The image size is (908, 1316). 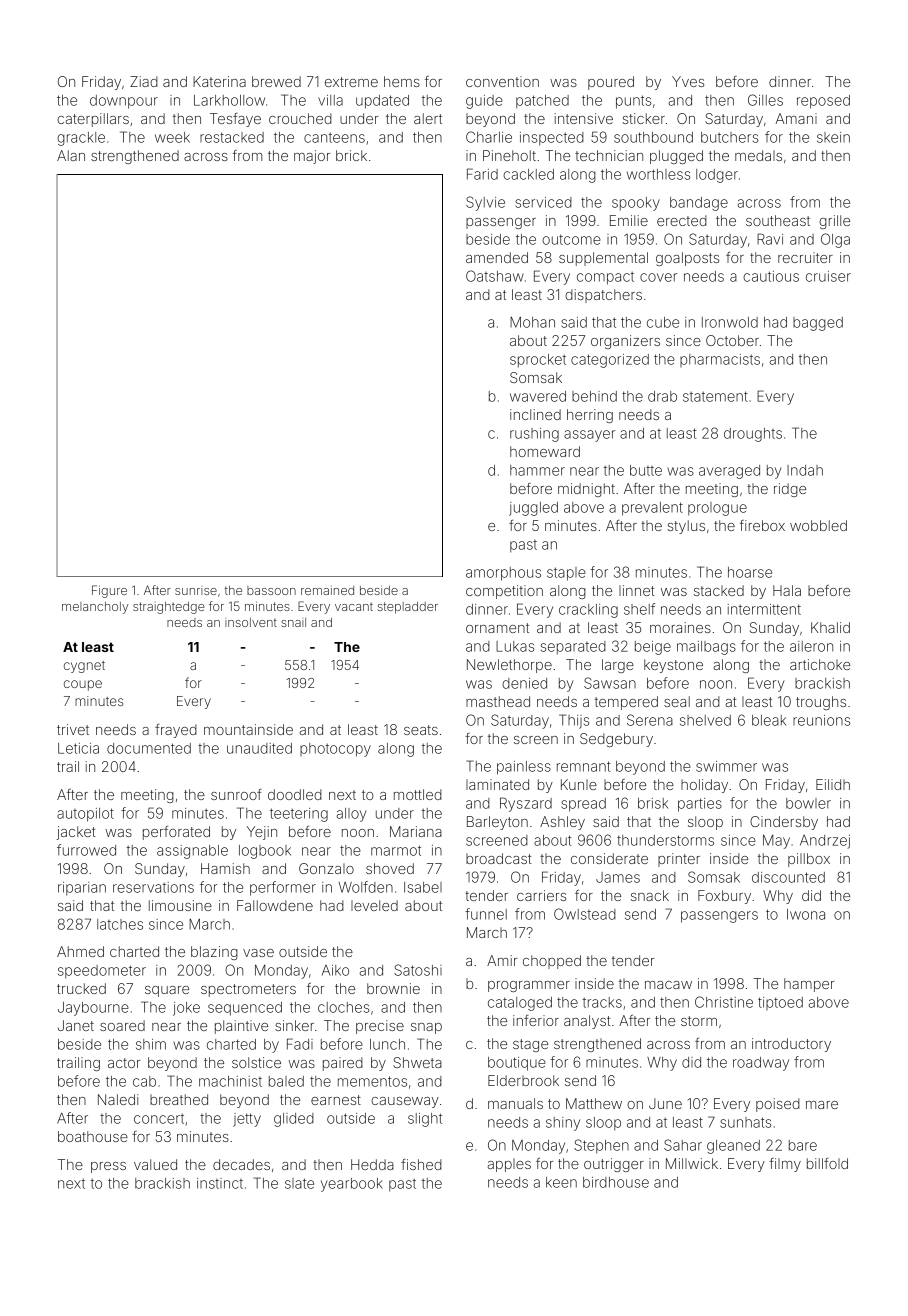 What do you see at coordinates (155, 1164) in the document?
I see `valued` at bounding box center [155, 1164].
